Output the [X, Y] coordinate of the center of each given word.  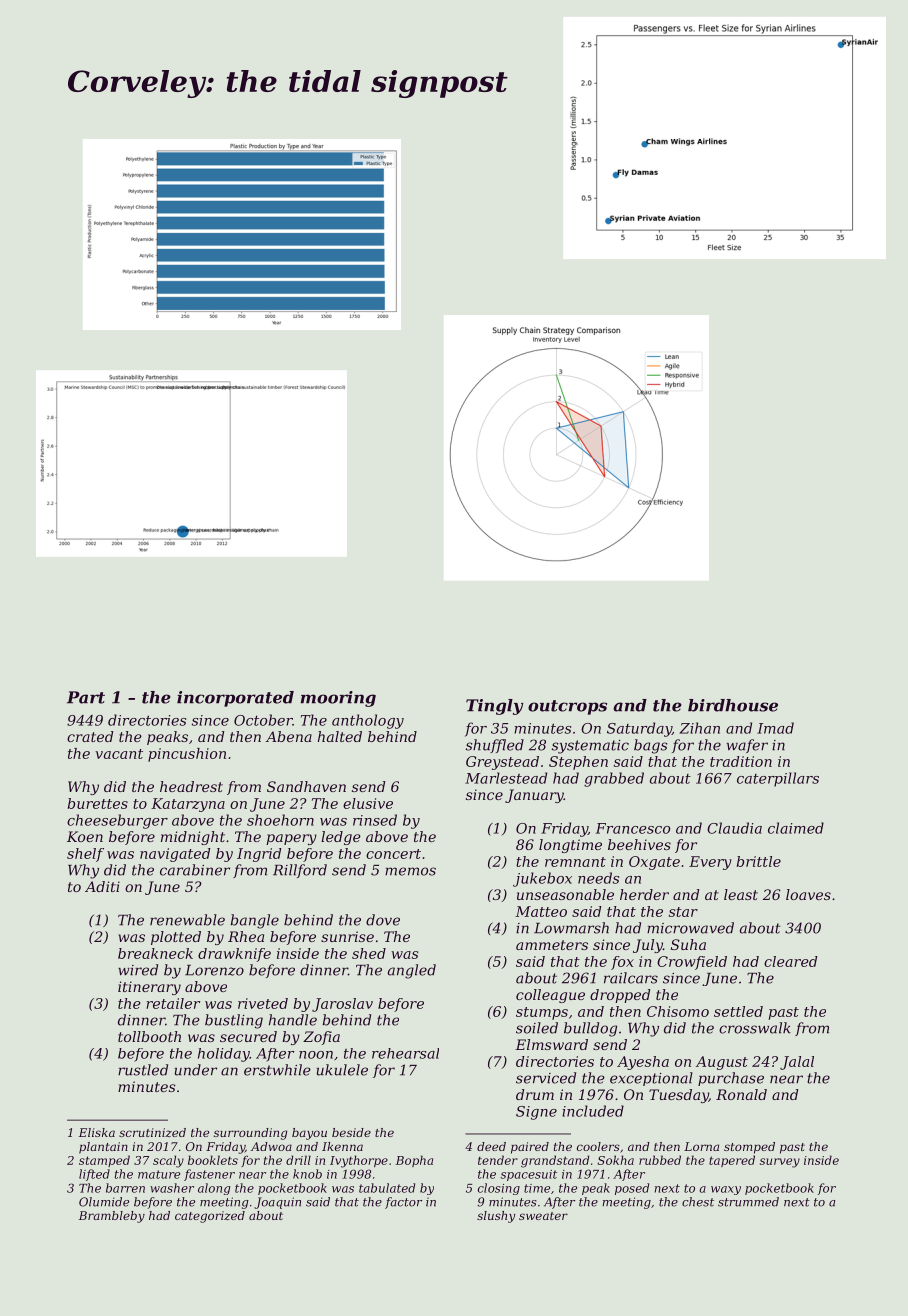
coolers [598, 1146]
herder [644, 894]
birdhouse [733, 705]
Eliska [97, 1132]
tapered [732, 1161]
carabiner [195, 870]
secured [248, 1036]
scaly [168, 1161]
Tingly [494, 707]
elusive [368, 803]
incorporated [235, 699]
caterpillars [778, 779]
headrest [191, 786]
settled [738, 1011]
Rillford [300, 871]
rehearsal [405, 1053]
